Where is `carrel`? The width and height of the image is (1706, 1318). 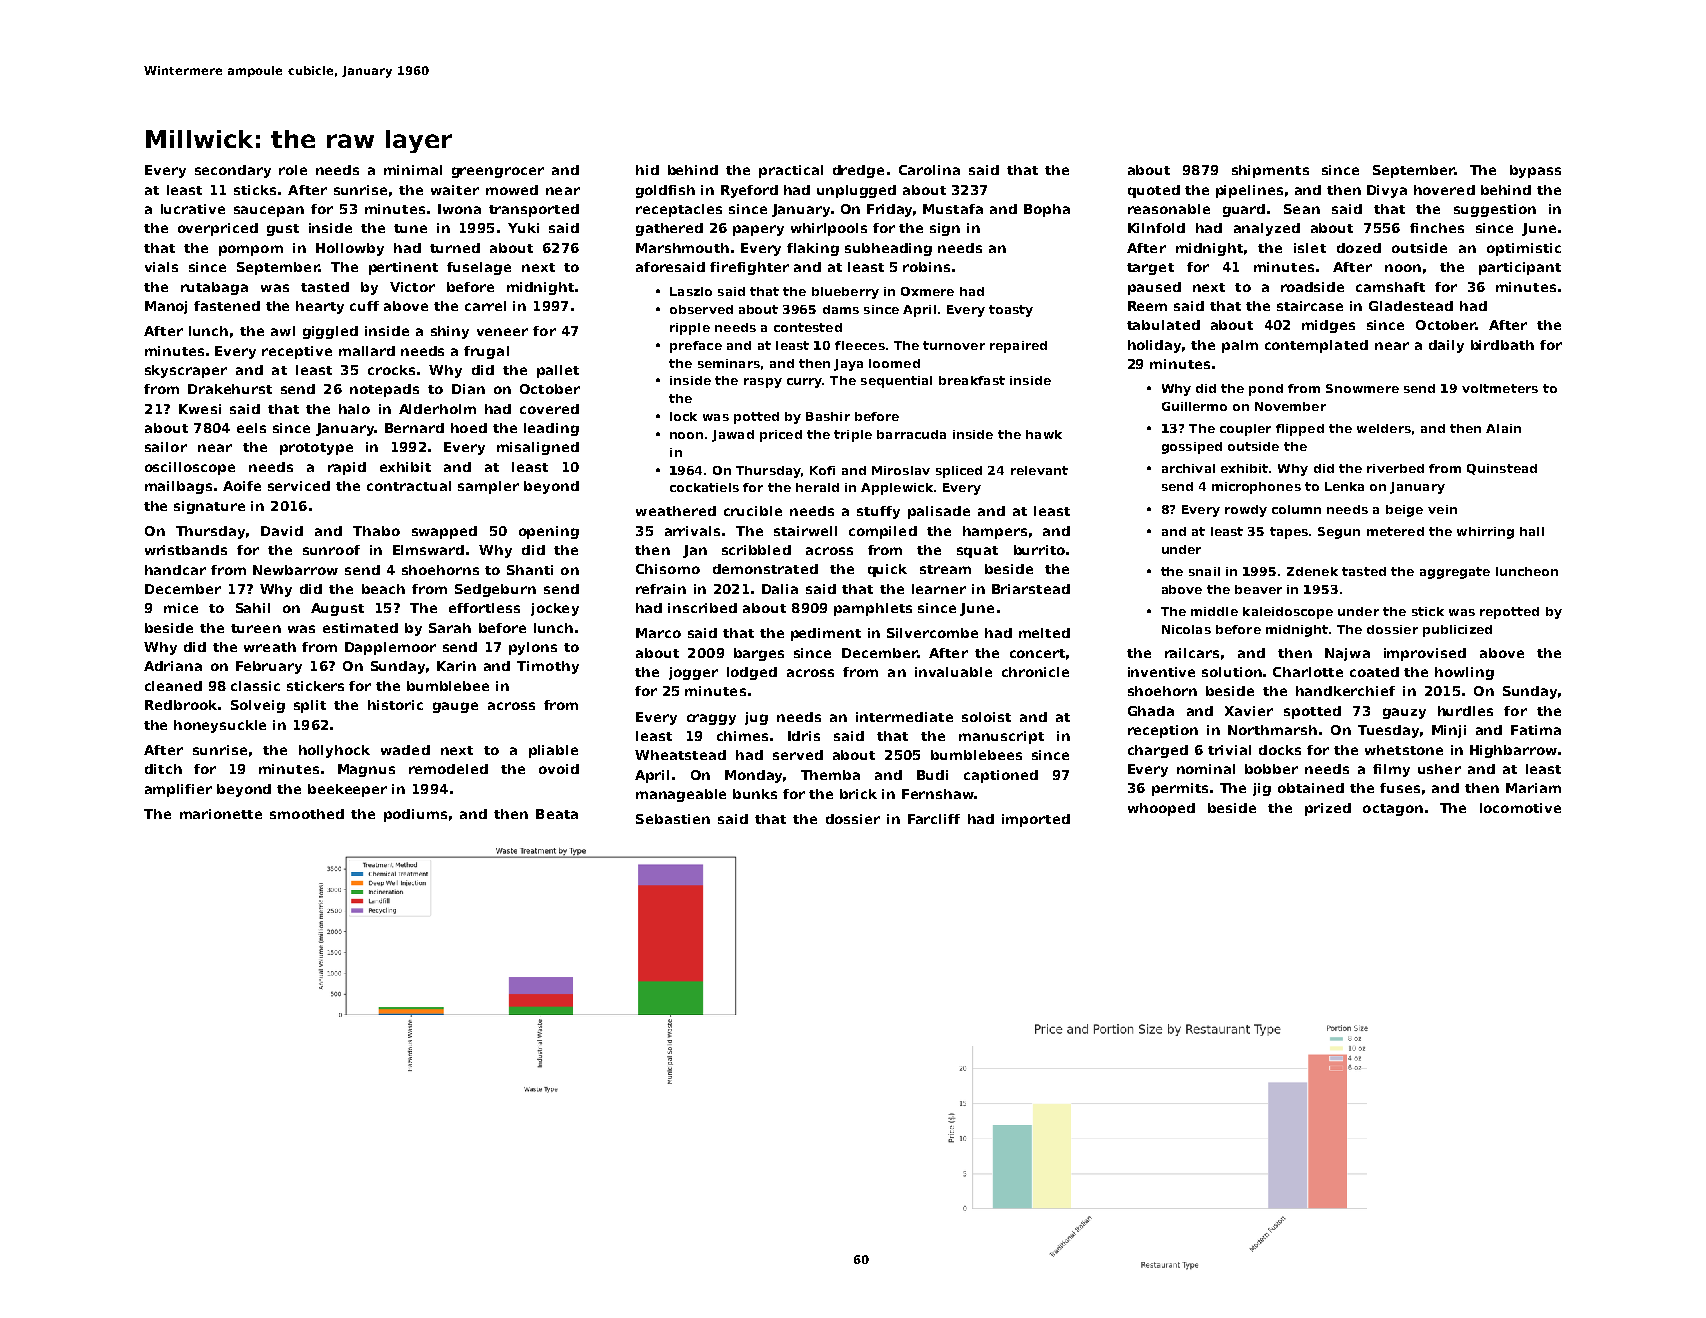 carrel is located at coordinates (485, 306).
